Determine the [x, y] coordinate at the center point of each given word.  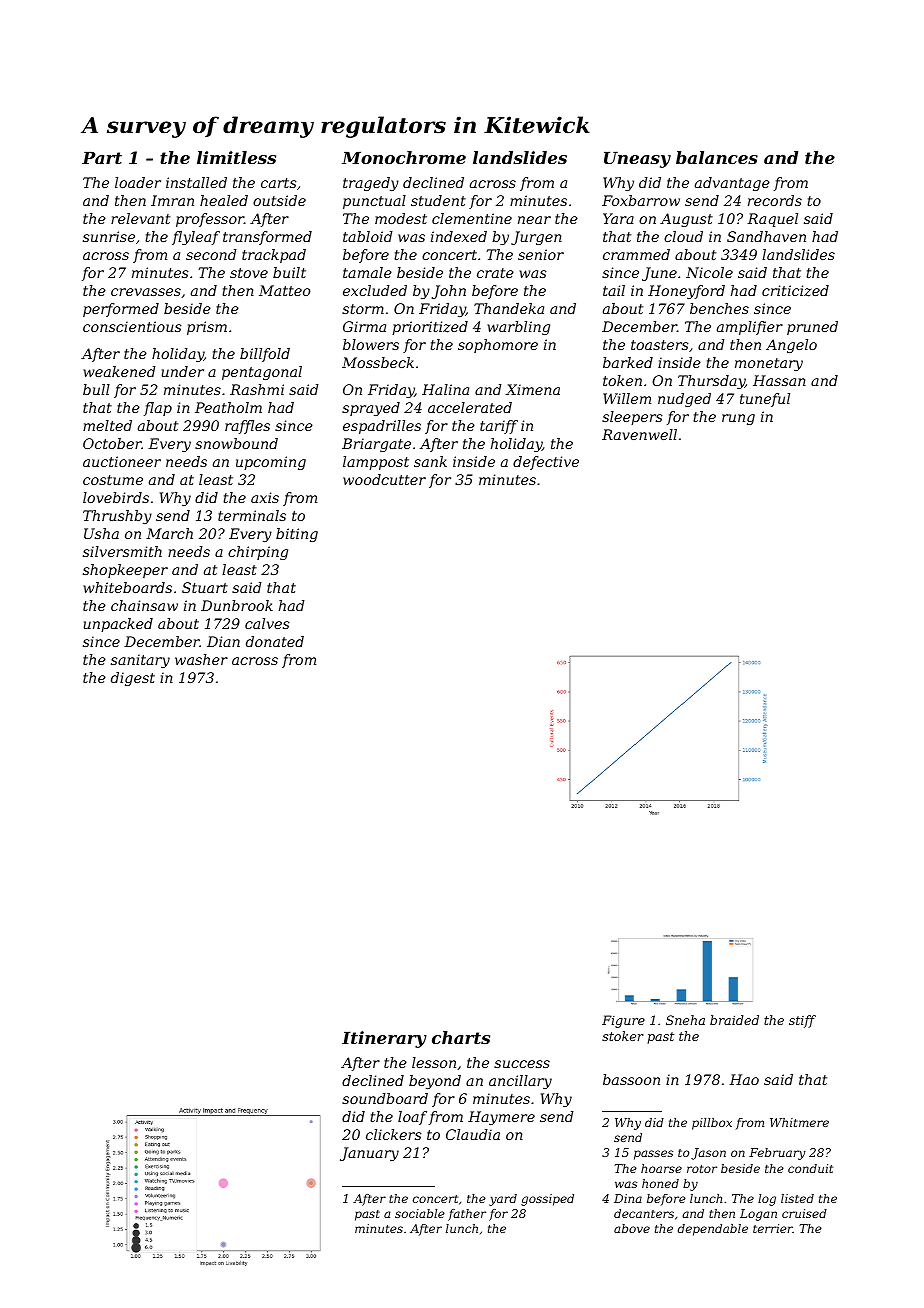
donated [275, 641]
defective [546, 463]
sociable [420, 1213]
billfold [265, 355]
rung [738, 419]
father [467, 1215]
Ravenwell [639, 434]
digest [133, 679]
